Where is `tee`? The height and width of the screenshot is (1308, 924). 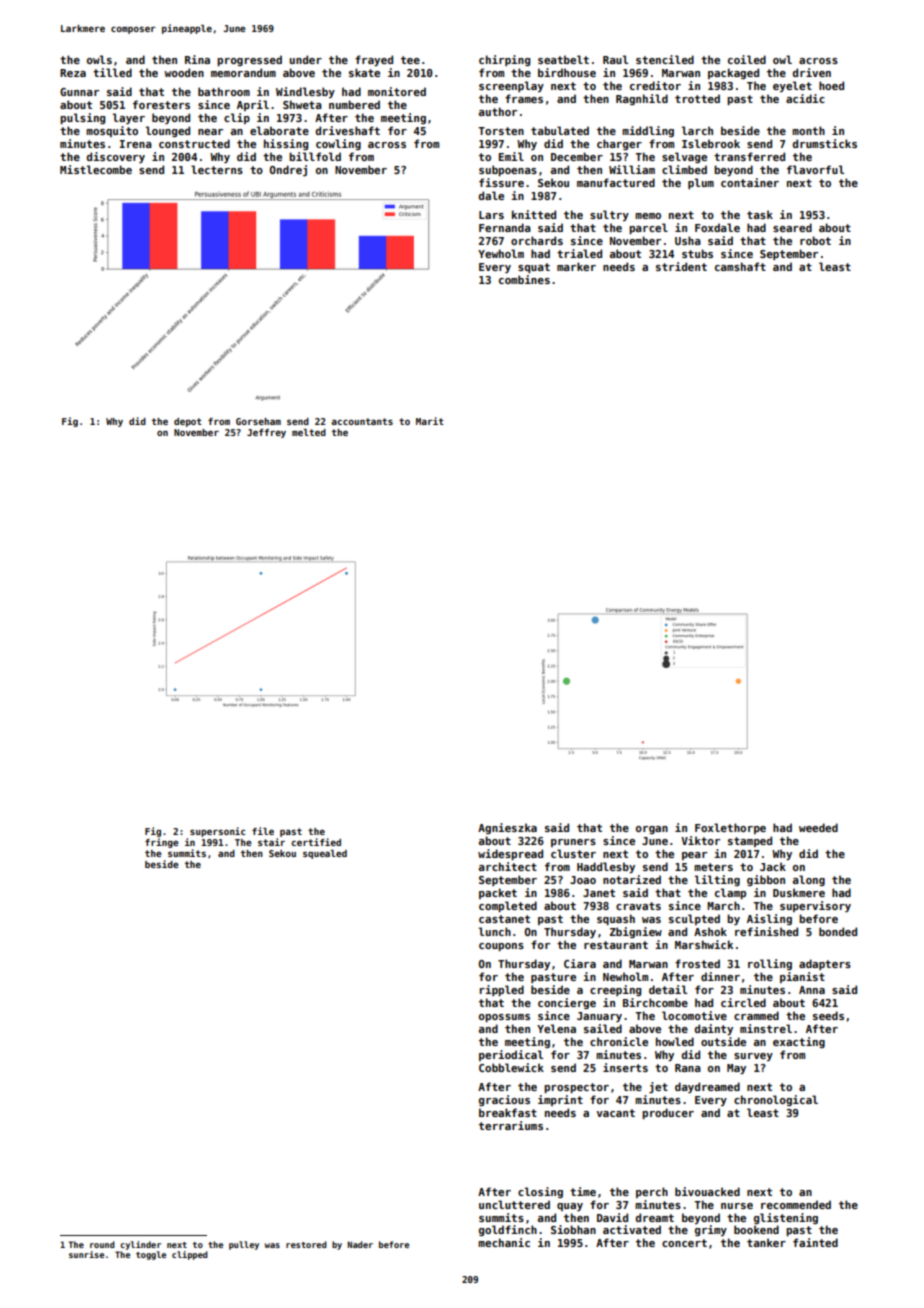
tee is located at coordinates (410, 60).
